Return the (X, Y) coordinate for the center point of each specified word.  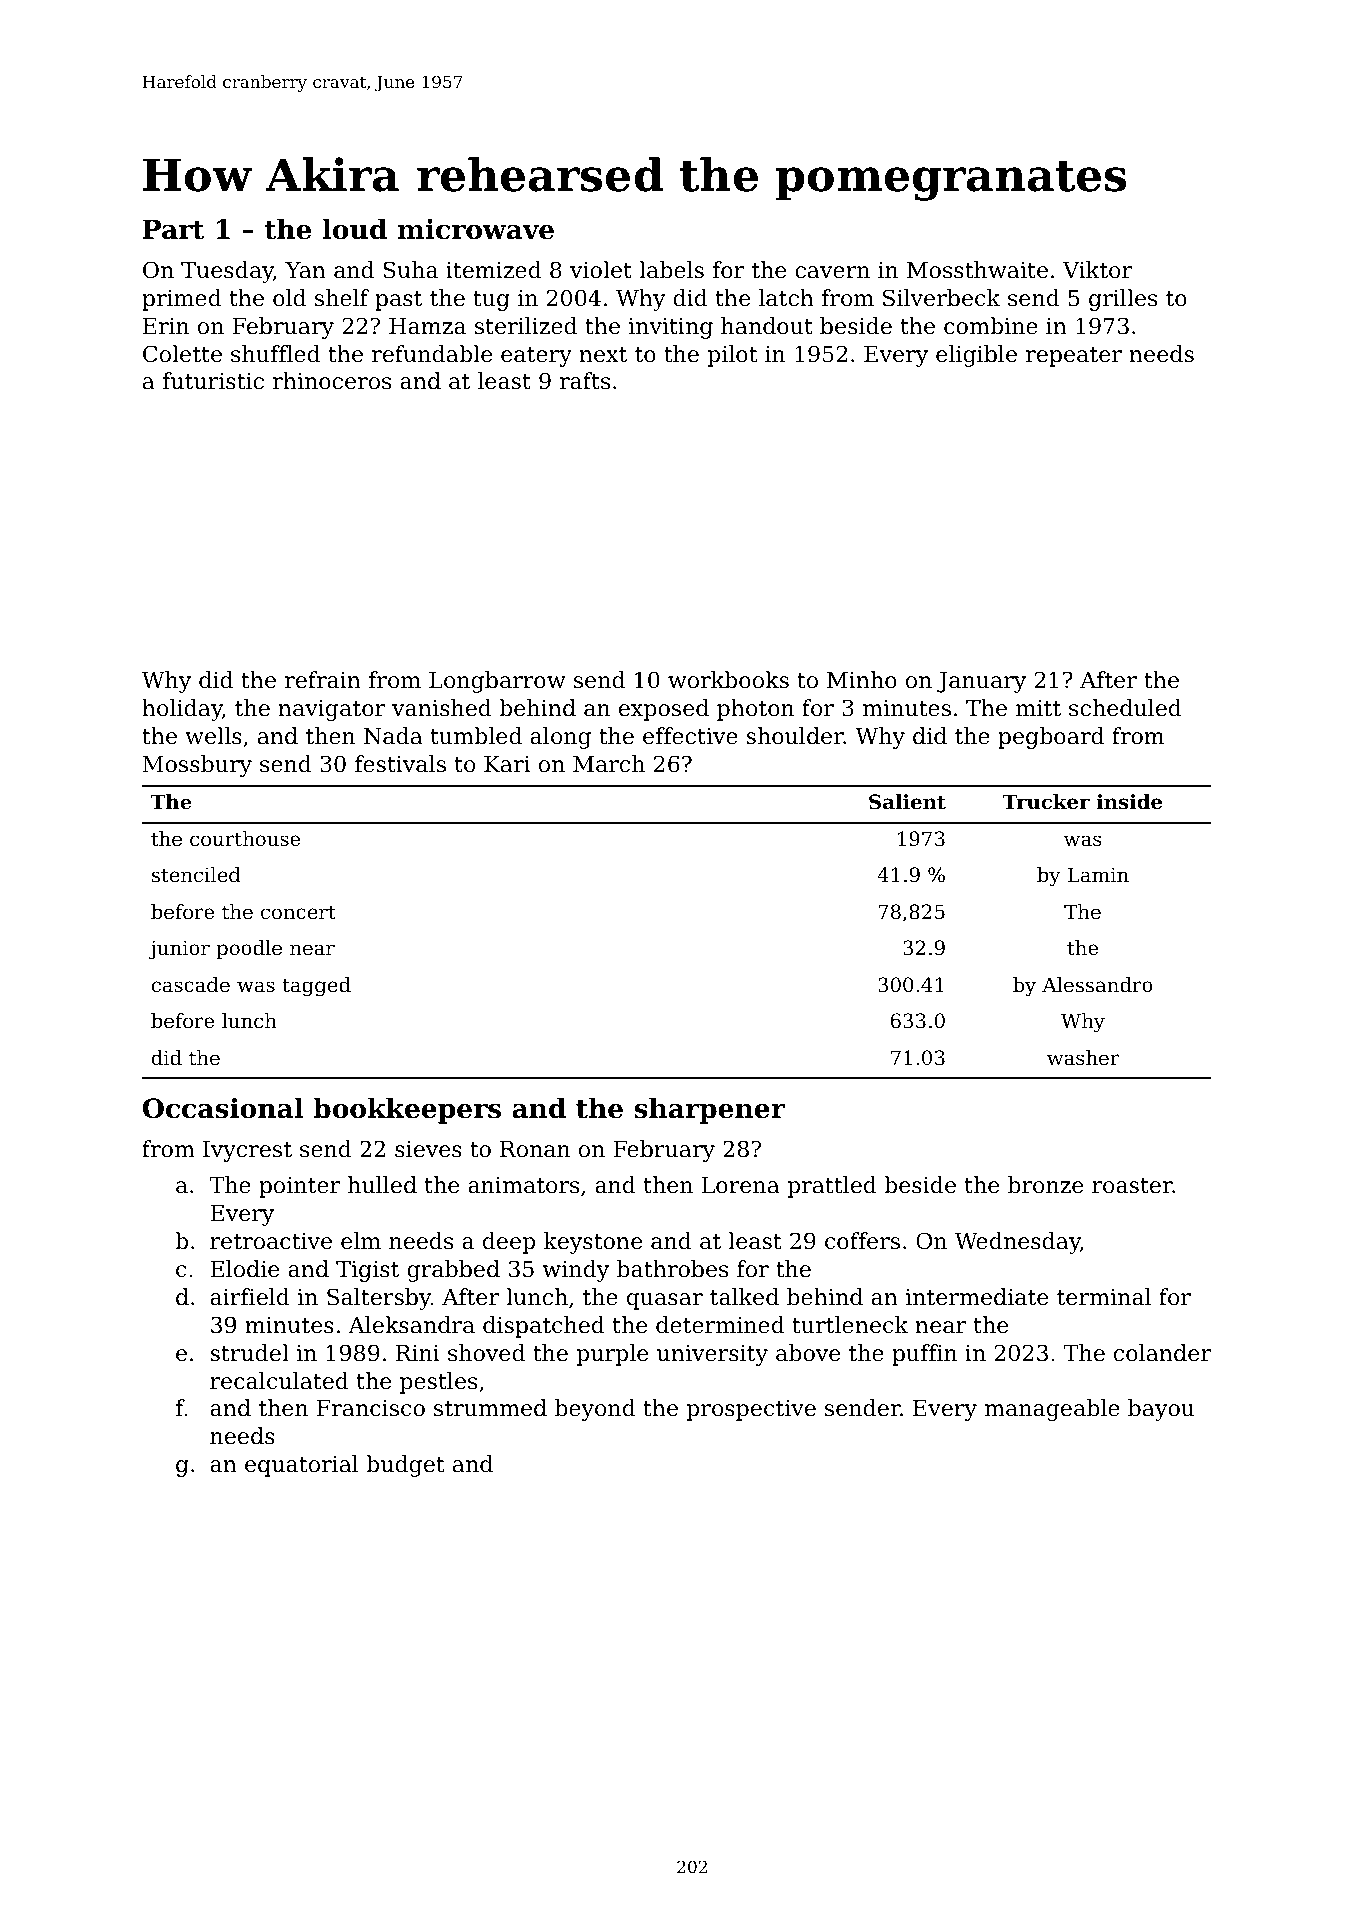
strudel (249, 1353)
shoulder (795, 736)
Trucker (1046, 802)
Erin (166, 326)
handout (767, 326)
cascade (191, 985)
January (981, 682)
